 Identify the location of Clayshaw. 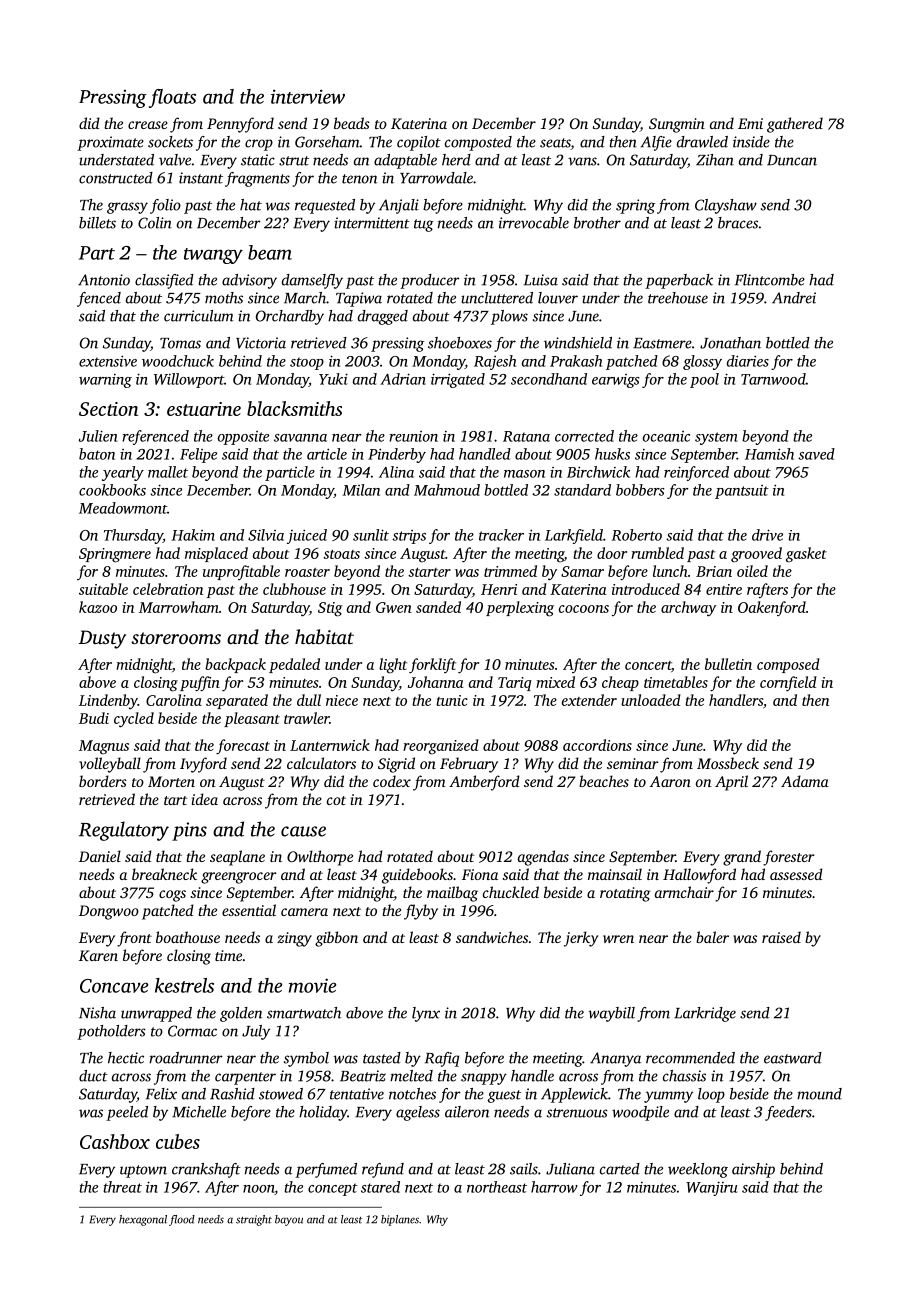
(726, 206).
